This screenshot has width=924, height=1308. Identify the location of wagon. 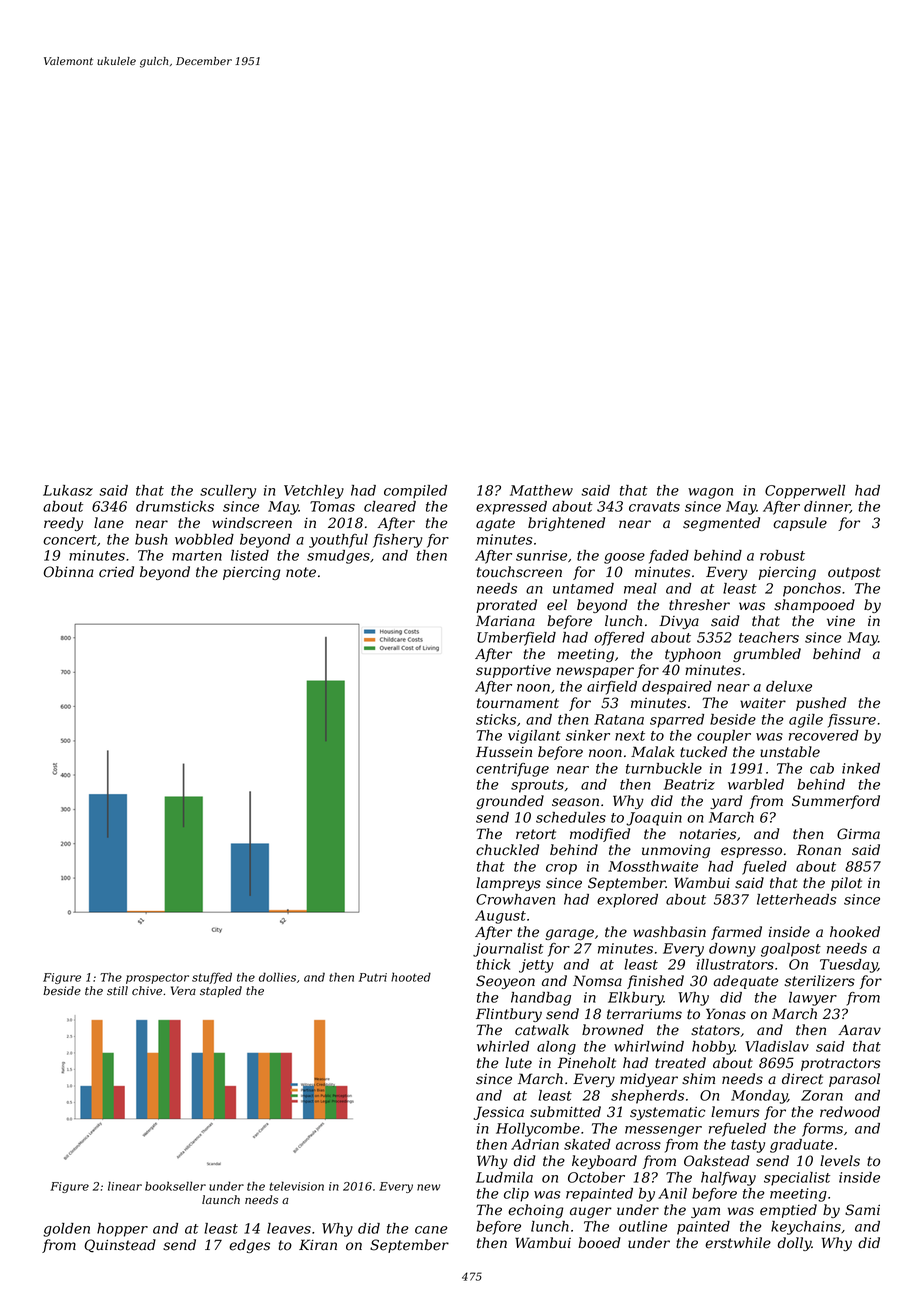
(710, 493).
